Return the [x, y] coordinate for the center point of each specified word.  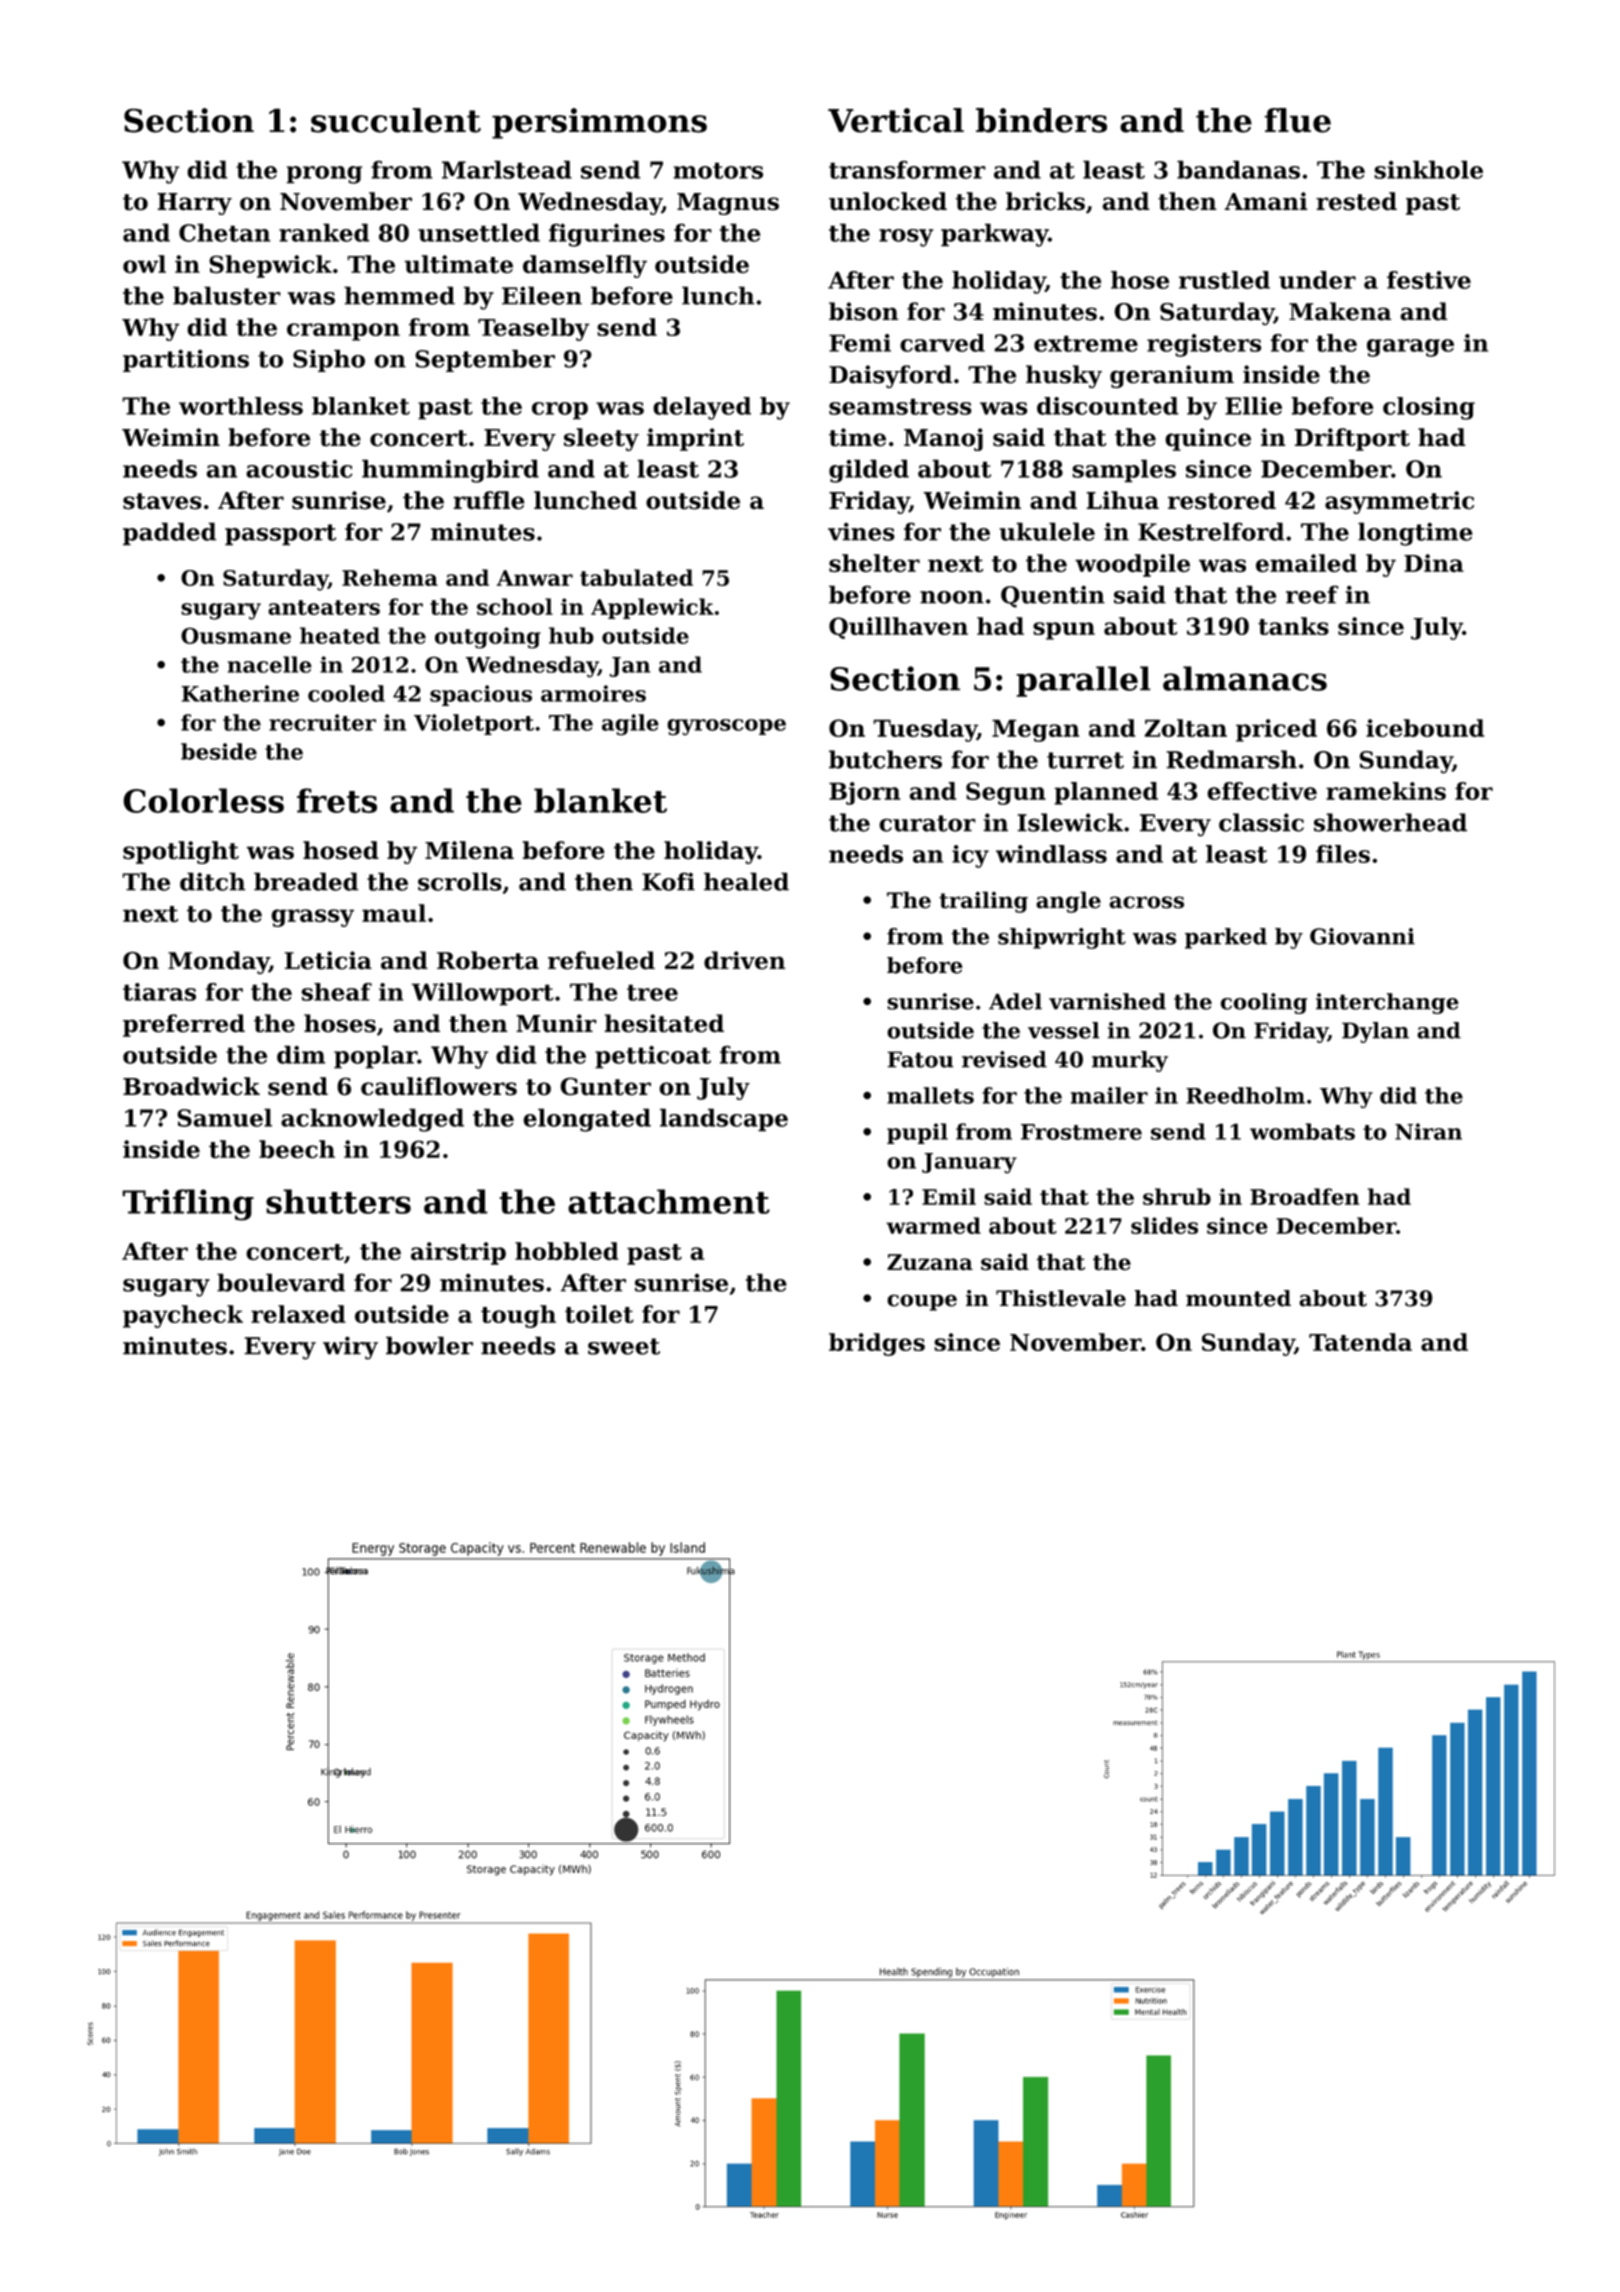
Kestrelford [1211, 531]
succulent [396, 120]
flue [1297, 120]
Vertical [896, 120]
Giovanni [1362, 936]
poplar [375, 1057]
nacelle [270, 664]
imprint [695, 439]
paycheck [183, 1316]
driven [745, 960]
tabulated [636, 577]
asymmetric [1399, 502]
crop [560, 411]
